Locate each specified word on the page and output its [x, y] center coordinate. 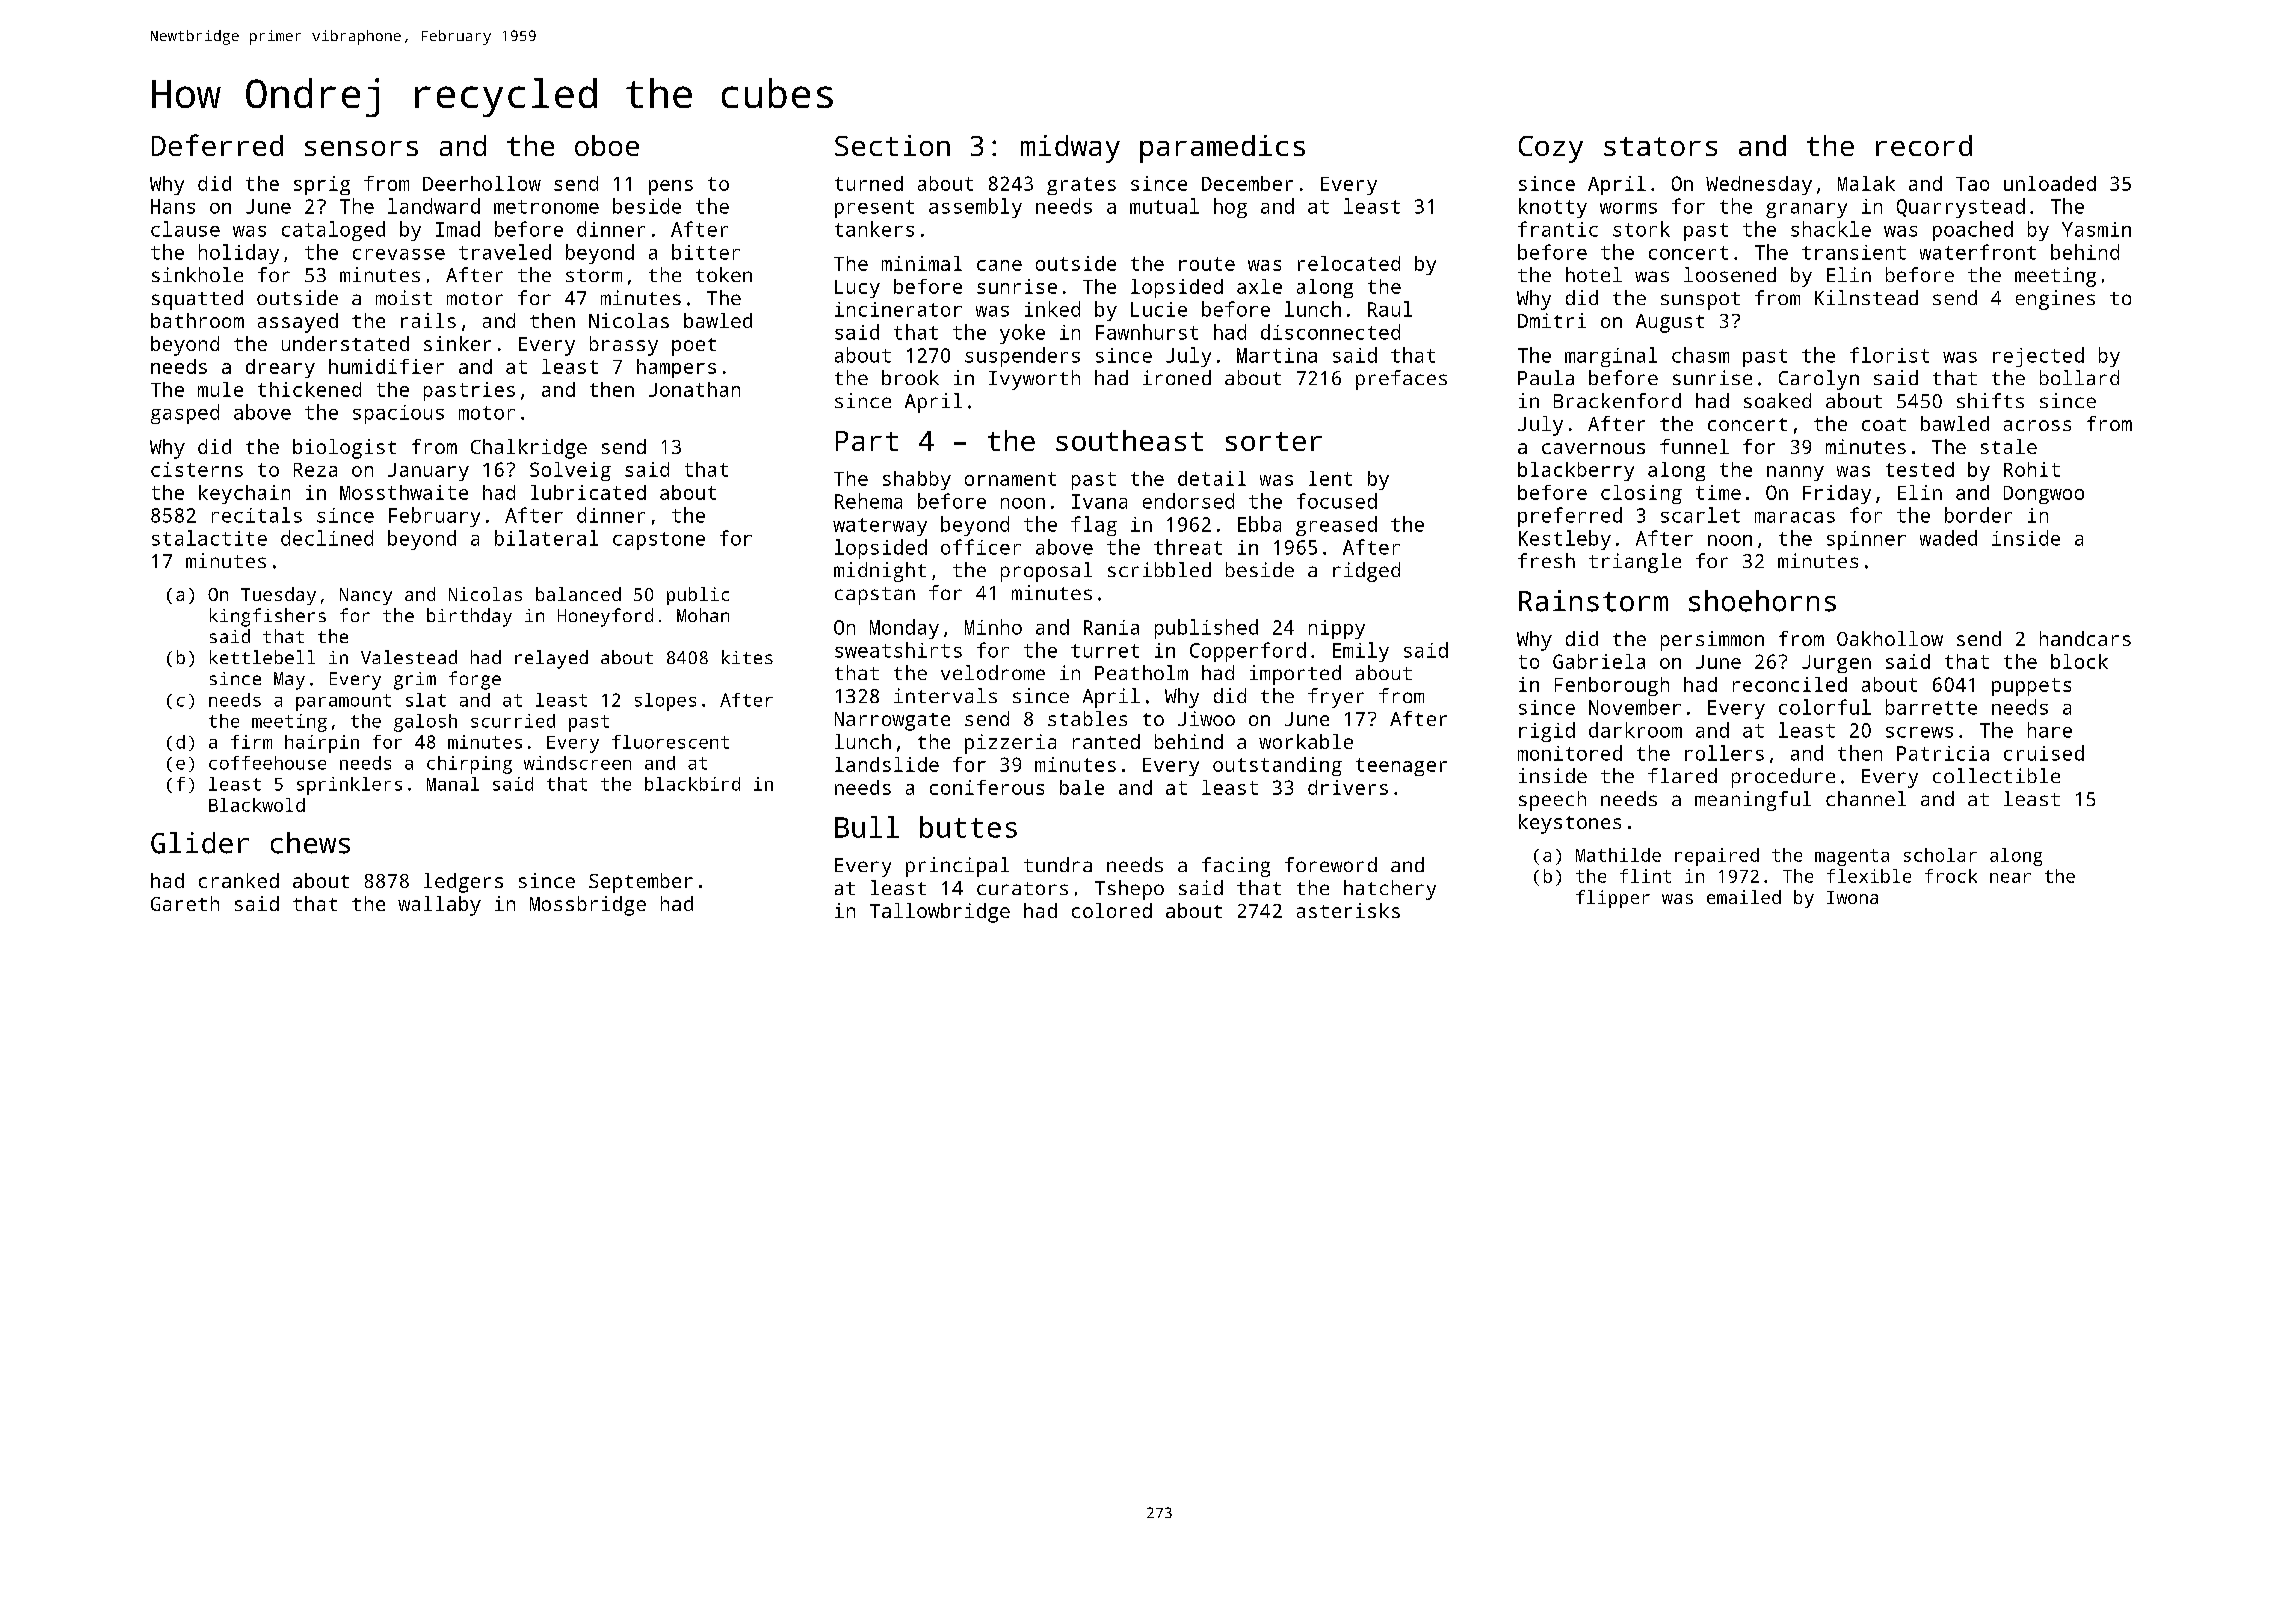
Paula [1546, 377]
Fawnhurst [1147, 332]
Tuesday [278, 596]
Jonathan [694, 389]
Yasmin [2096, 229]
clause [185, 229]
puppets [2031, 687]
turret [1105, 651]
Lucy [857, 289]
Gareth [185, 903]
